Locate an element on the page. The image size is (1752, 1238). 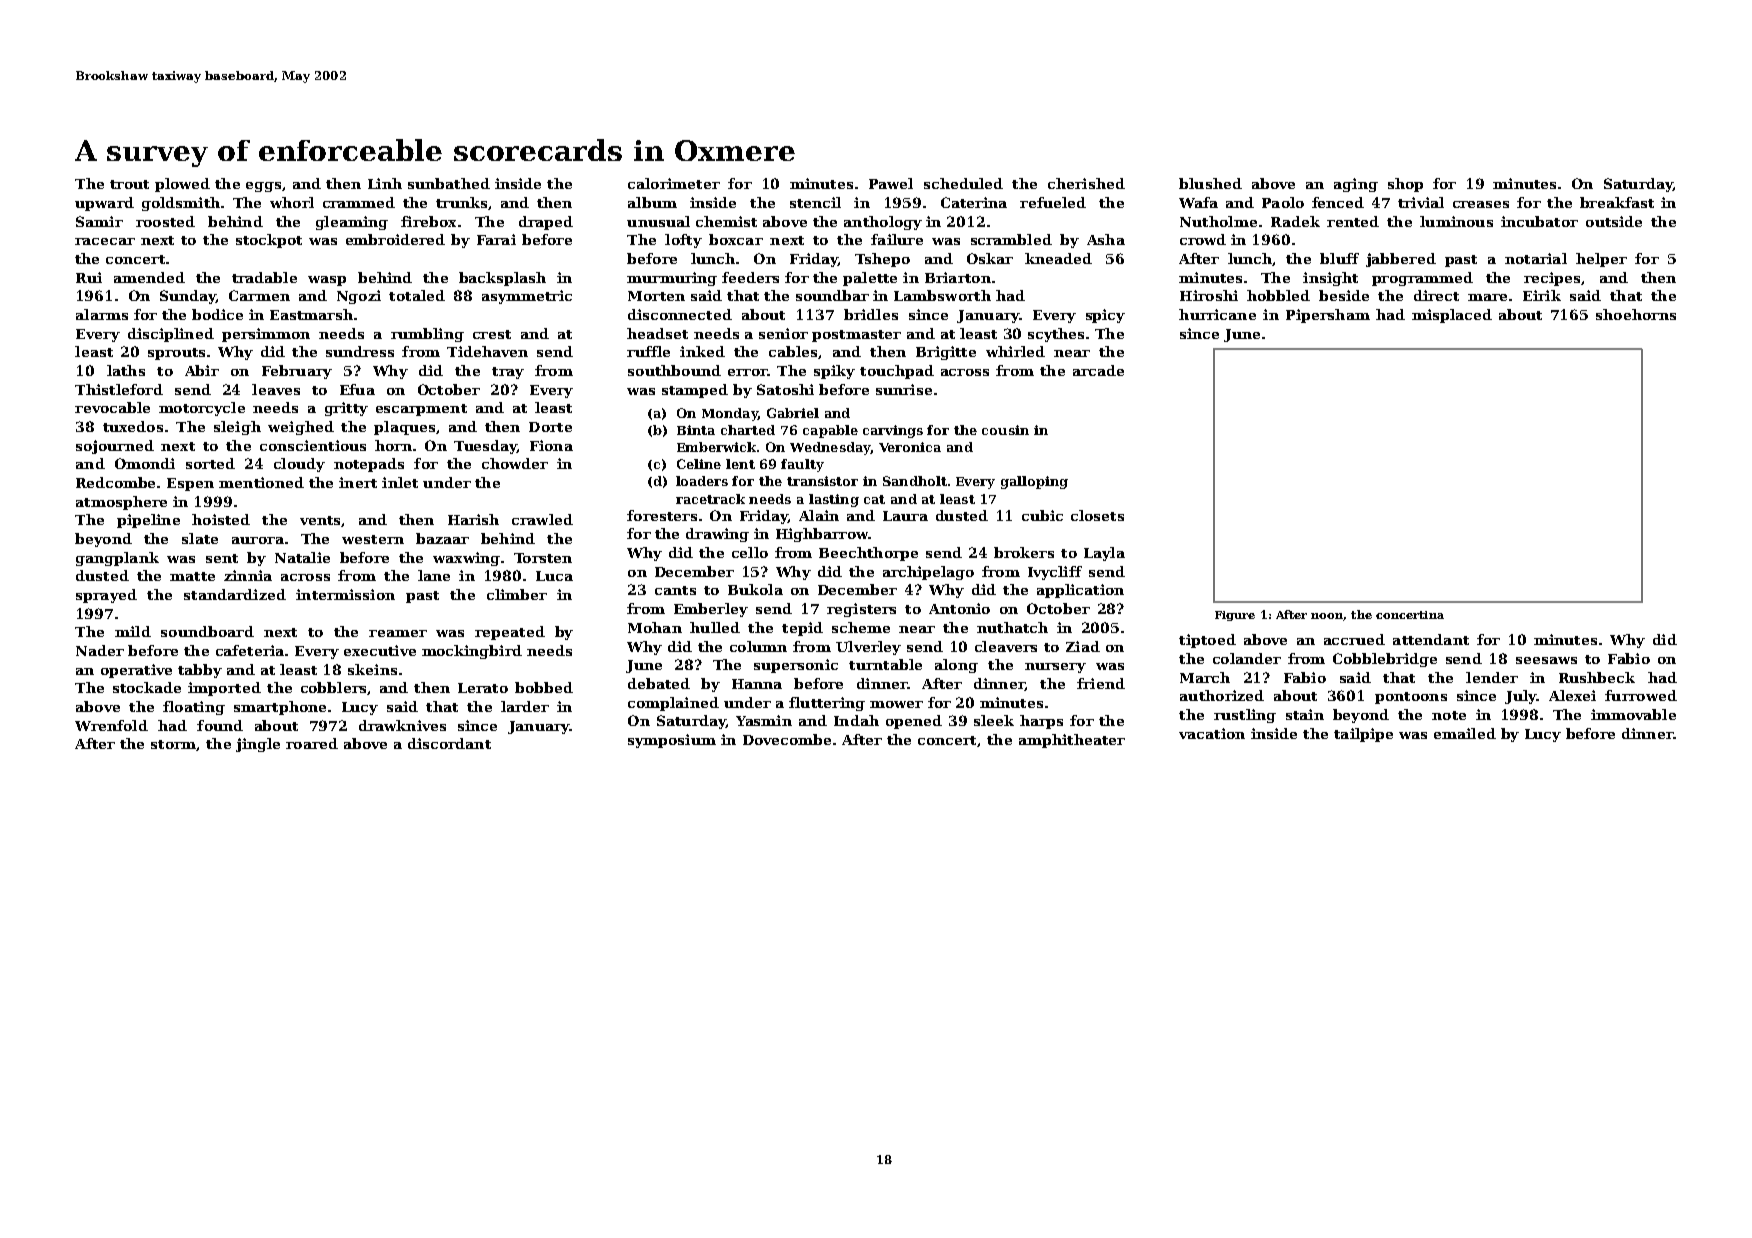
amphitheater is located at coordinates (1072, 741).
